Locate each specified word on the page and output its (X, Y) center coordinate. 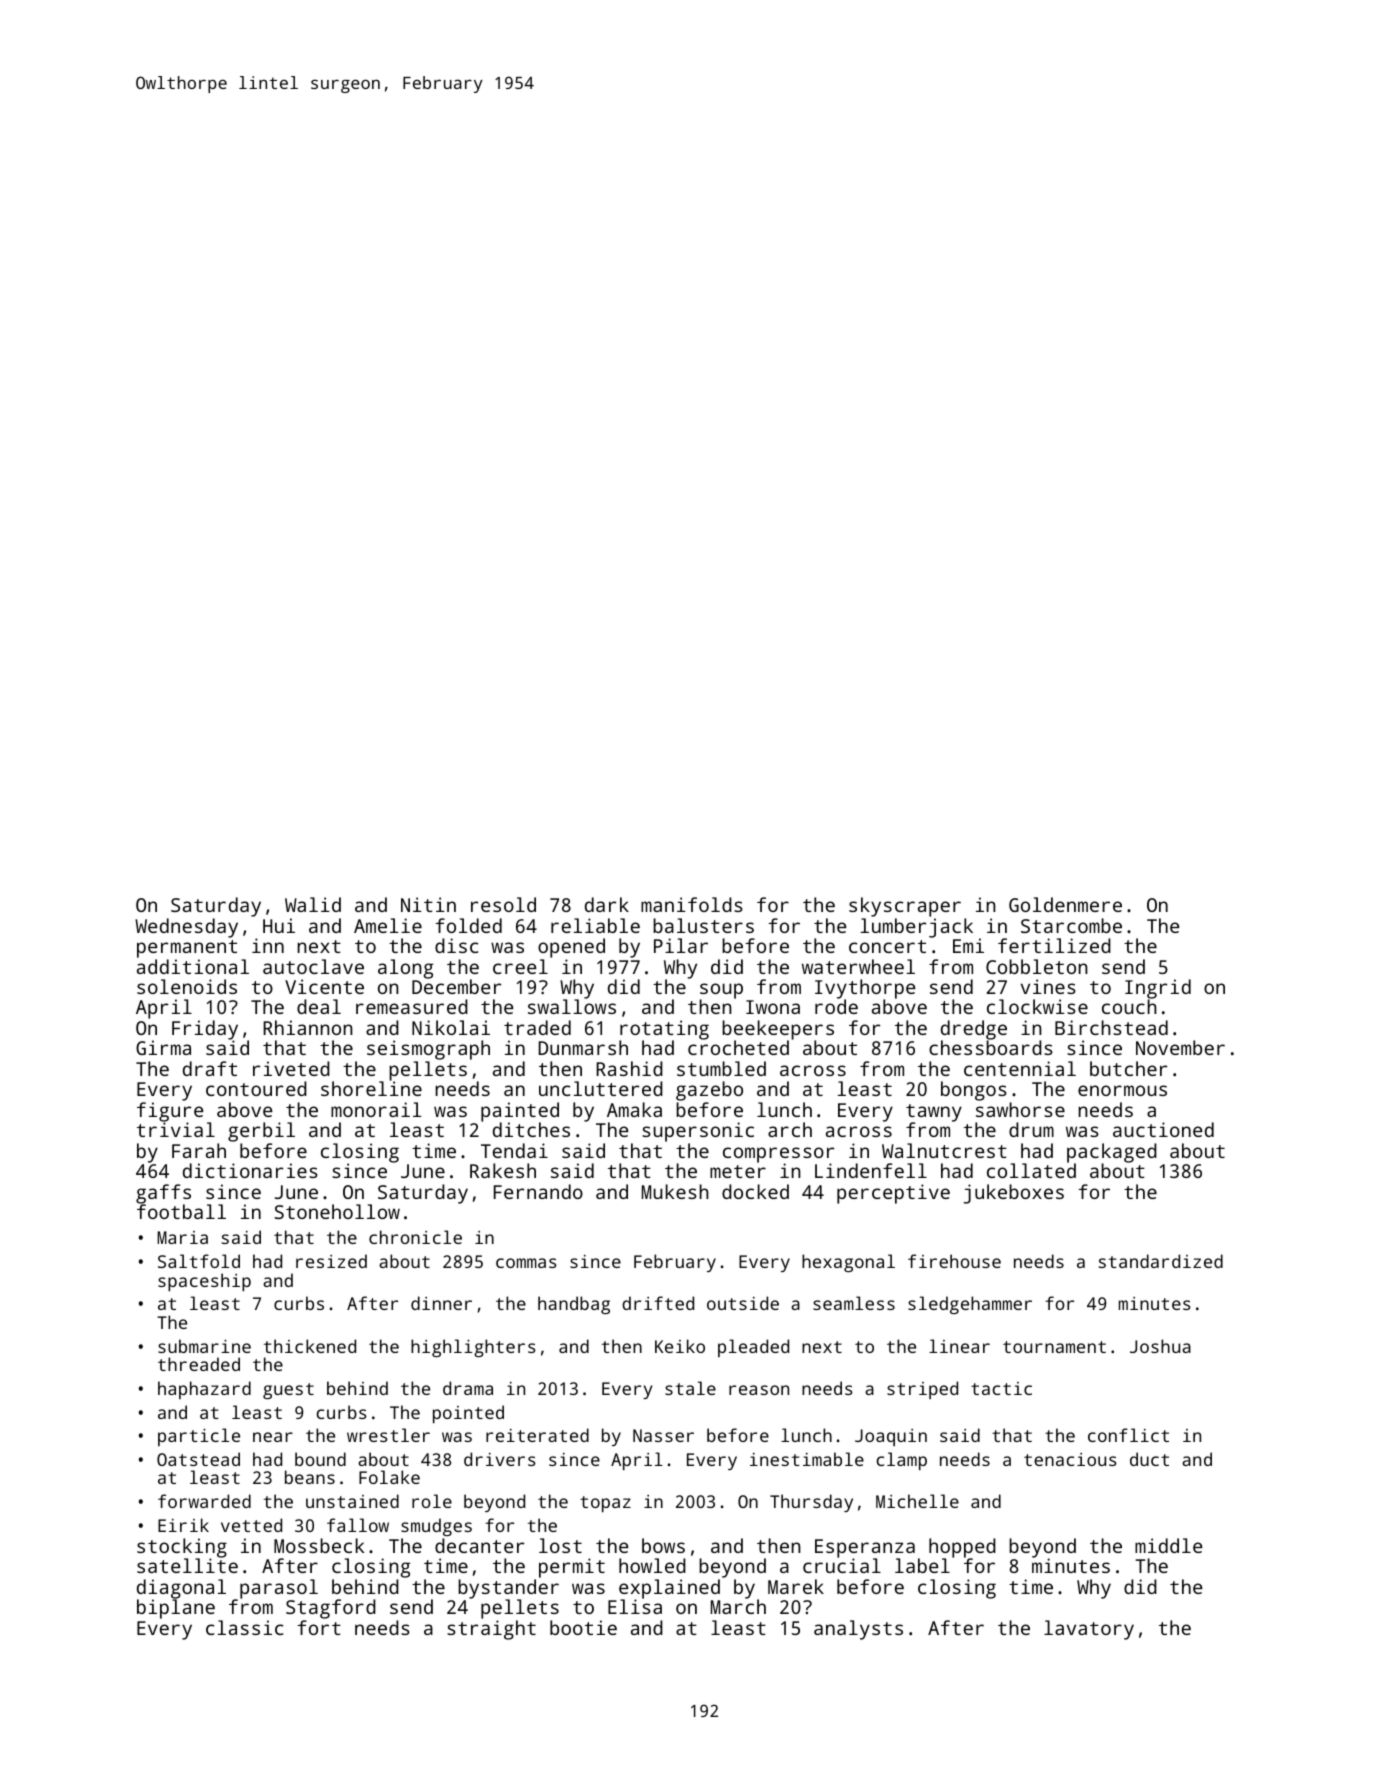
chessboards (991, 1048)
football (181, 1211)
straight (491, 1630)
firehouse (954, 1261)
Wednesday (186, 928)
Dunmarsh (583, 1047)
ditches (531, 1130)
